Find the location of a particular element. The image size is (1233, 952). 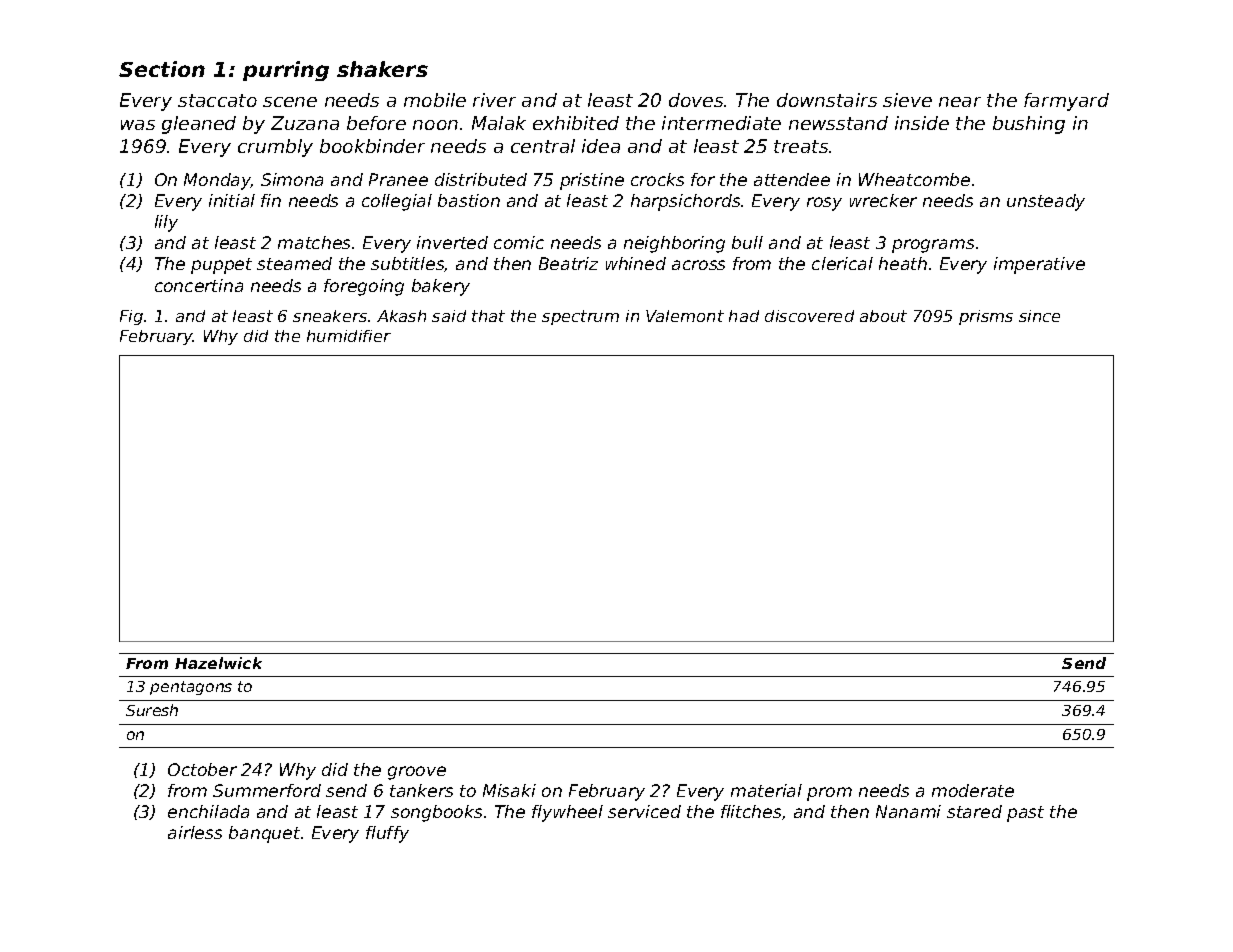

airless is located at coordinates (195, 832).
